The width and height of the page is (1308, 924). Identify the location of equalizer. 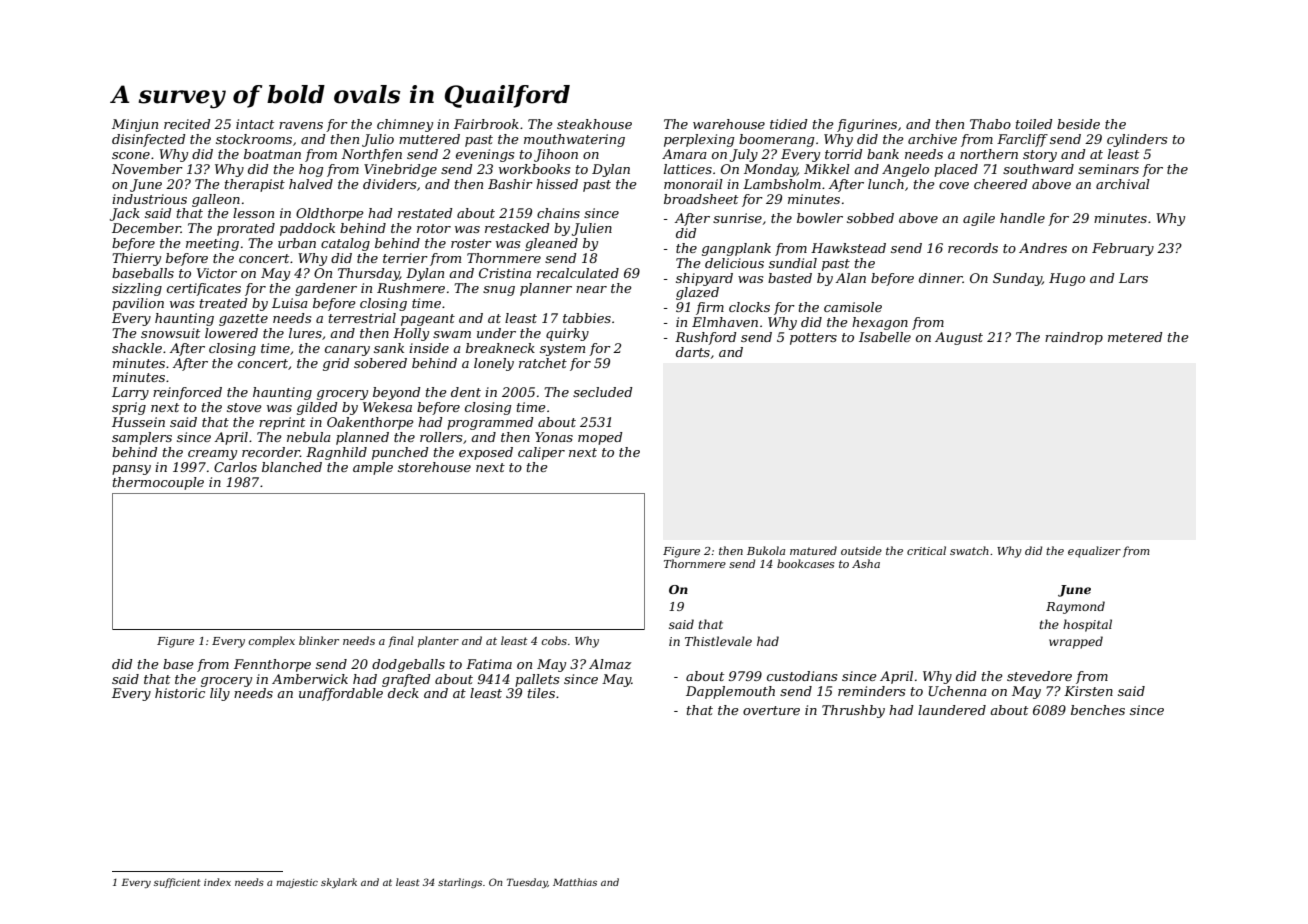
(1094, 552).
